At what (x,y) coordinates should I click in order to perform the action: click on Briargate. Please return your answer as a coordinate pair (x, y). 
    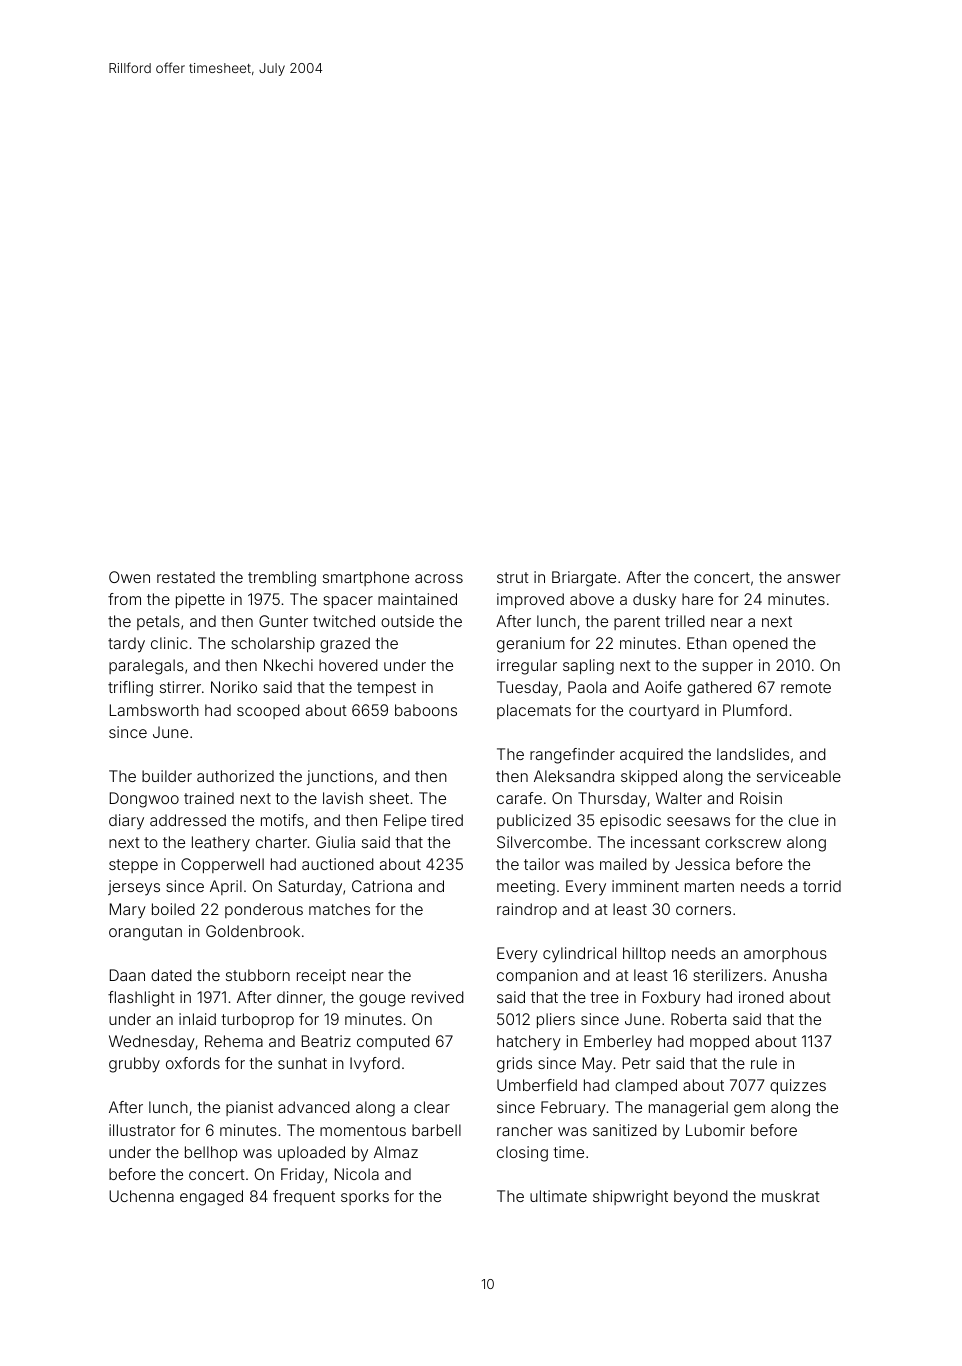
    Looking at the image, I should click on (584, 579).
